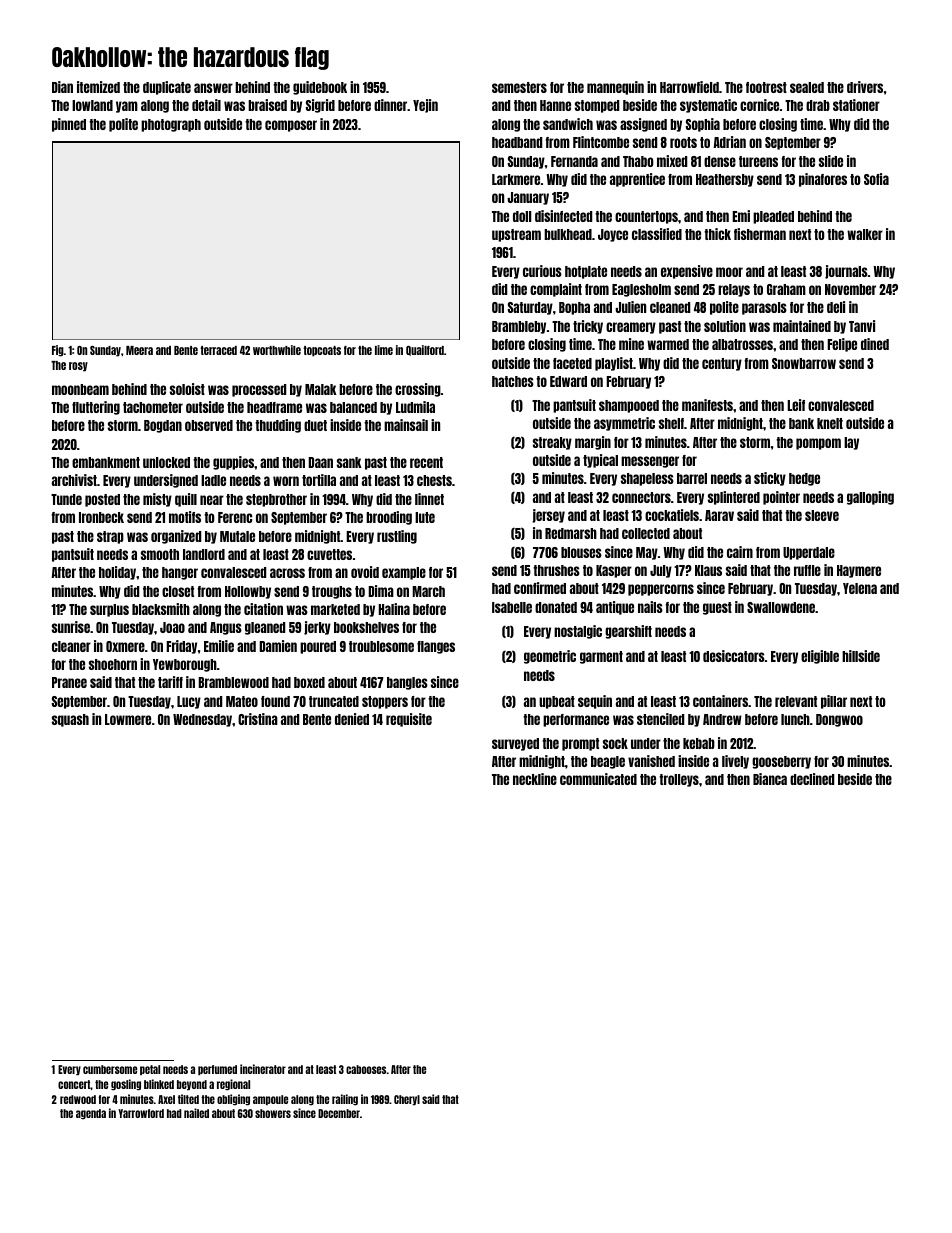 The height and width of the document is (1233, 952). I want to click on sticky, so click(770, 479).
